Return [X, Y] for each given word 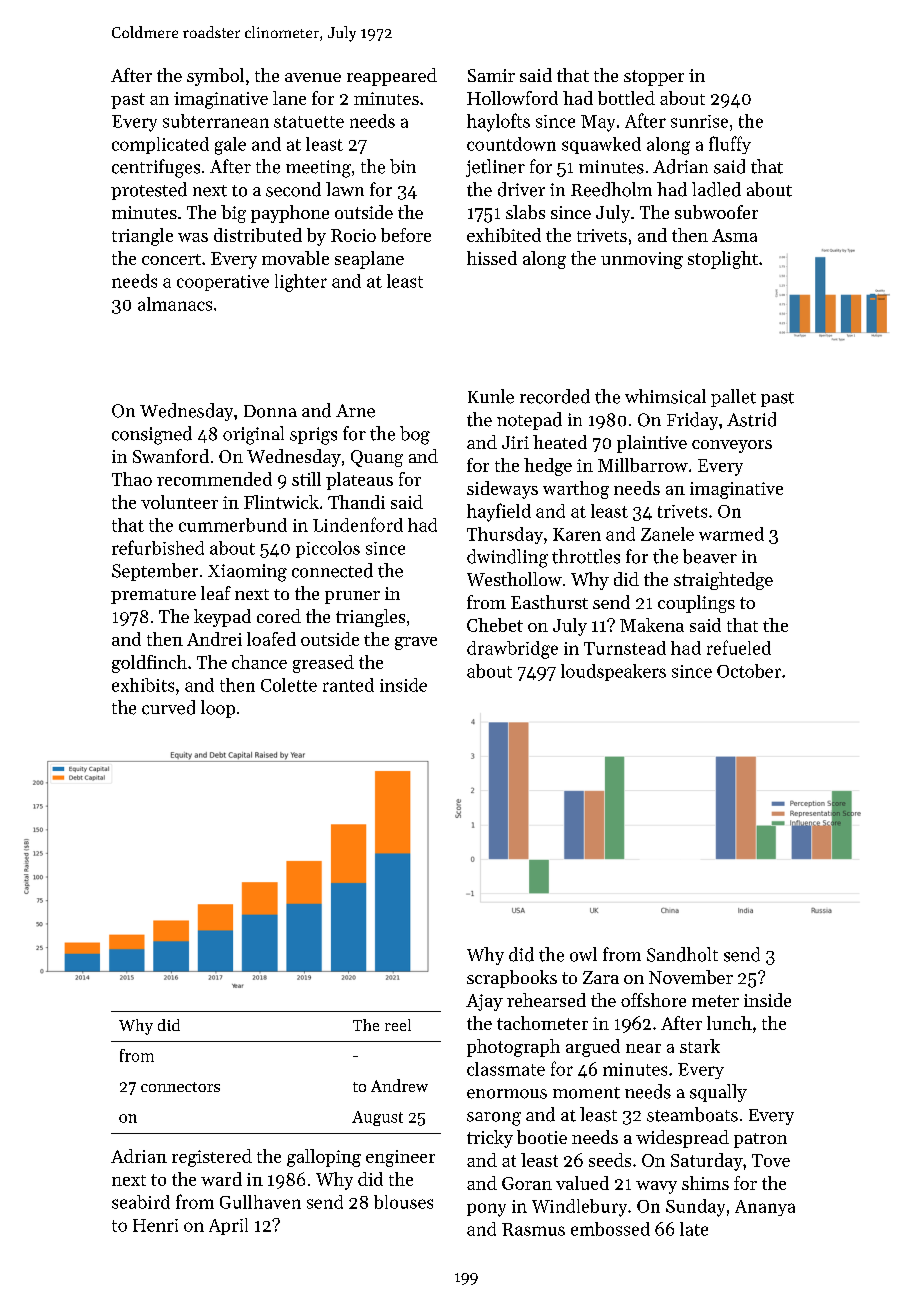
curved [168, 707]
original [253, 435]
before [406, 235]
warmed [731, 534]
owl [583, 954]
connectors [180, 1087]
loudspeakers [613, 672]
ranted [348, 685]
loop [218, 709]
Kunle [491, 396]
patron [760, 1140]
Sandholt [682, 954]
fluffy [730, 145]
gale [230, 146]
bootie [542, 1137]
